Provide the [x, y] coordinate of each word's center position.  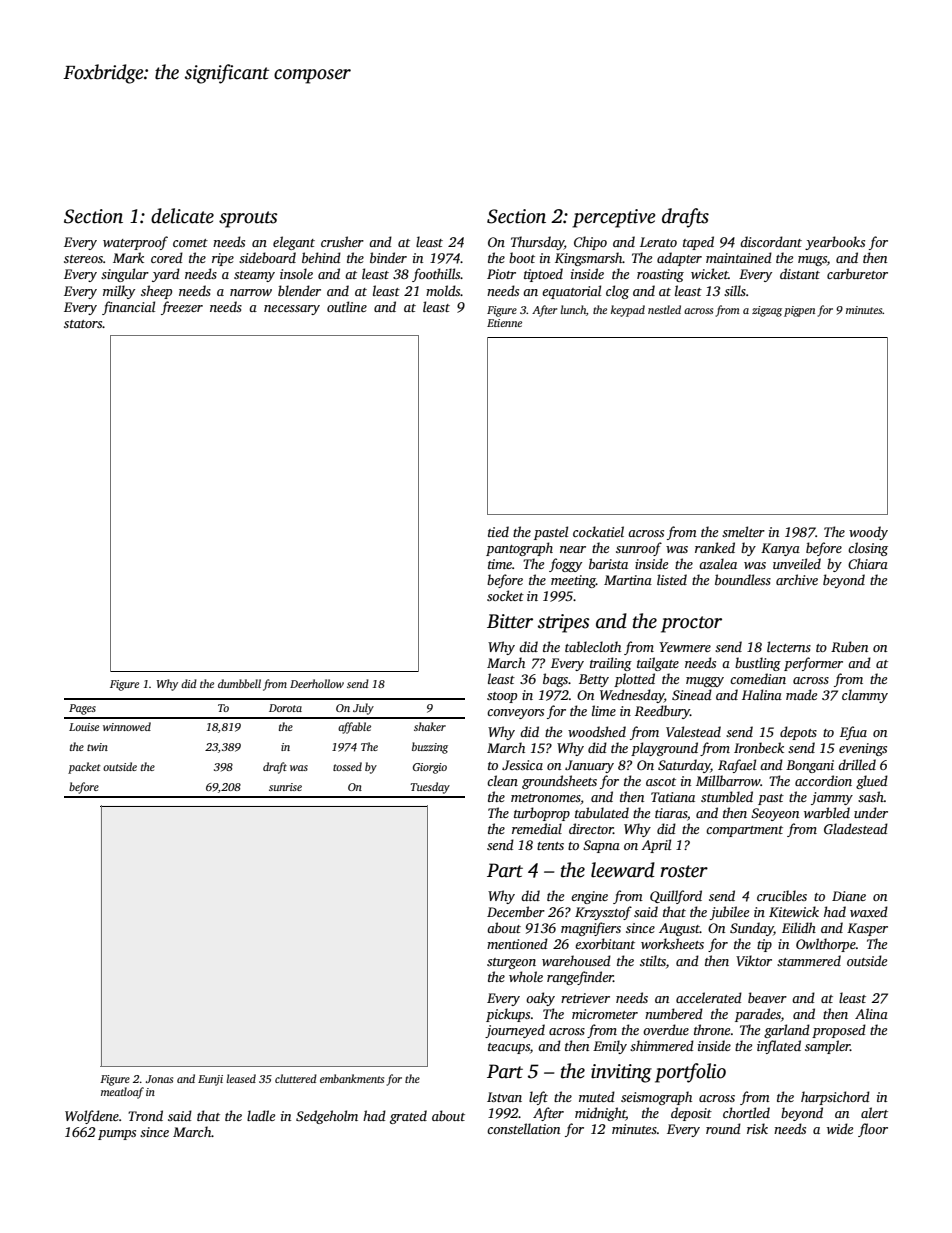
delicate [182, 216]
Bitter [510, 621]
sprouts [248, 219]
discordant [771, 241]
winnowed [127, 726]
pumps [117, 1135]
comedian [758, 678]
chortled [746, 1112]
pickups [508, 1015]
